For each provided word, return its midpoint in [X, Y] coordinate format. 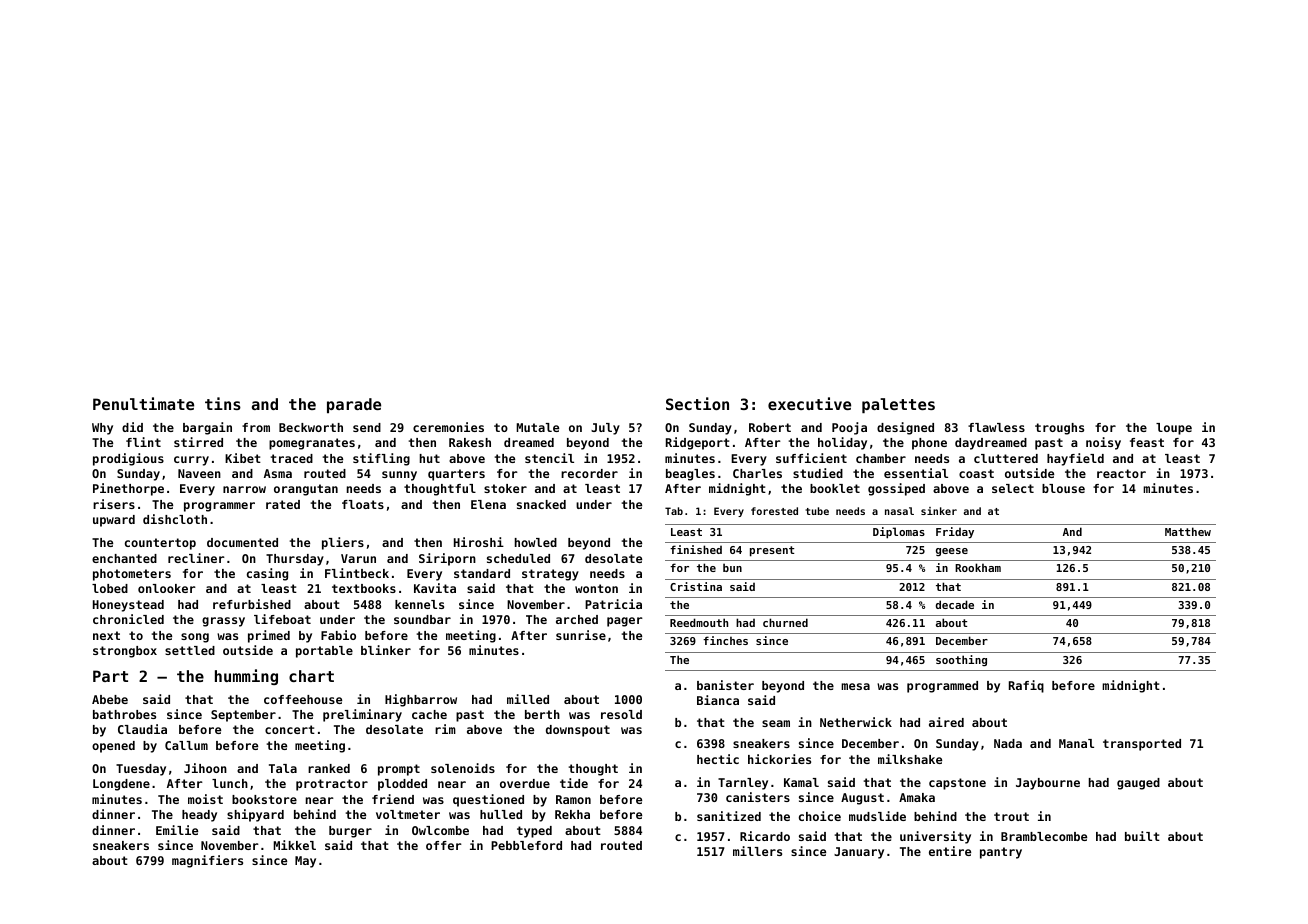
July [605, 429]
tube [817, 511]
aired [946, 722]
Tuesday [141, 770]
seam [776, 723]
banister [725, 685]
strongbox [125, 652]
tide [574, 783]
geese [952, 552]
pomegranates [312, 444]
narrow [244, 489]
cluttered [1006, 458]
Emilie [177, 830]
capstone [957, 784]
